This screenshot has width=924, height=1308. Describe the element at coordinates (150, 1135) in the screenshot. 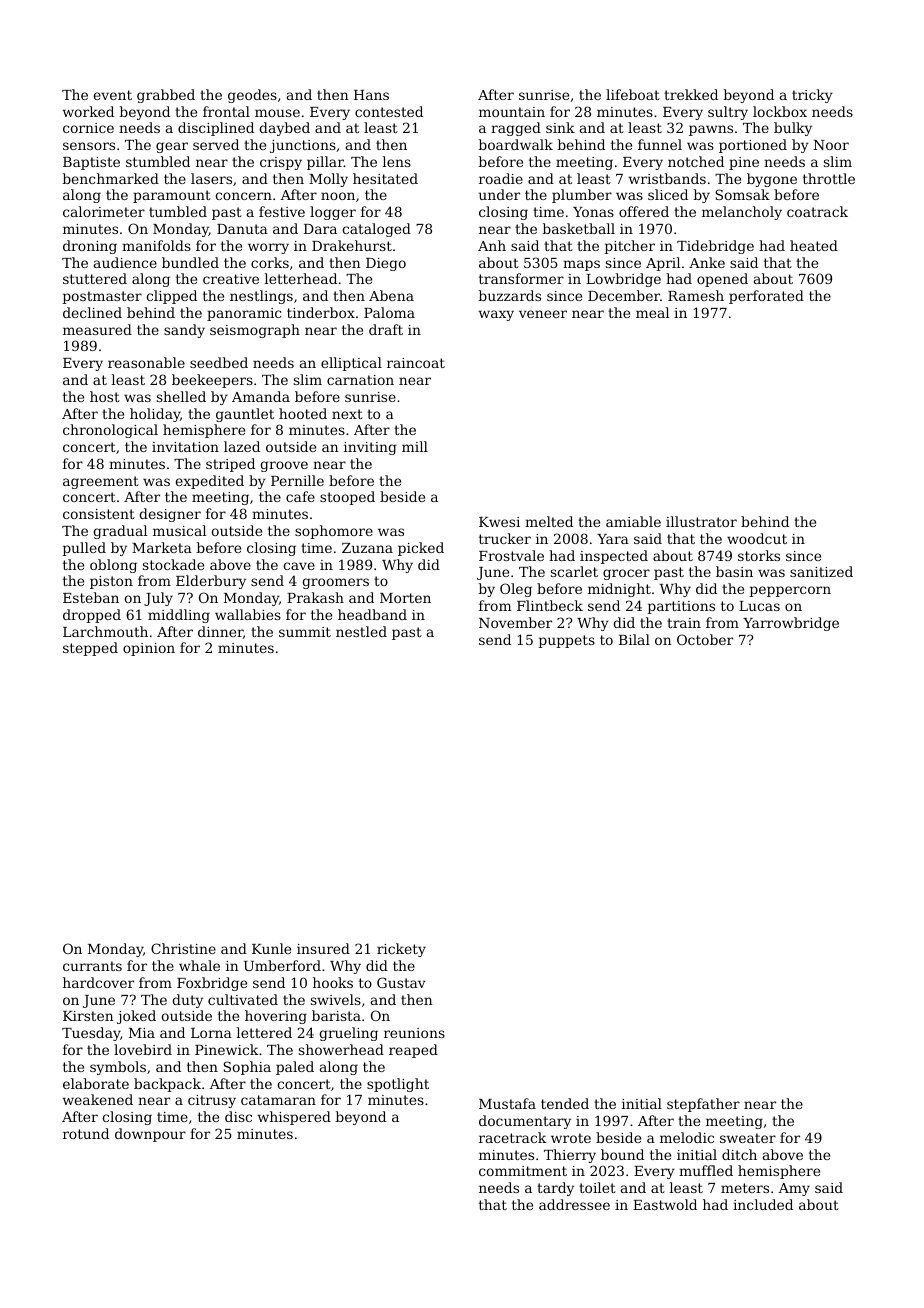

I see `downpour` at that location.
